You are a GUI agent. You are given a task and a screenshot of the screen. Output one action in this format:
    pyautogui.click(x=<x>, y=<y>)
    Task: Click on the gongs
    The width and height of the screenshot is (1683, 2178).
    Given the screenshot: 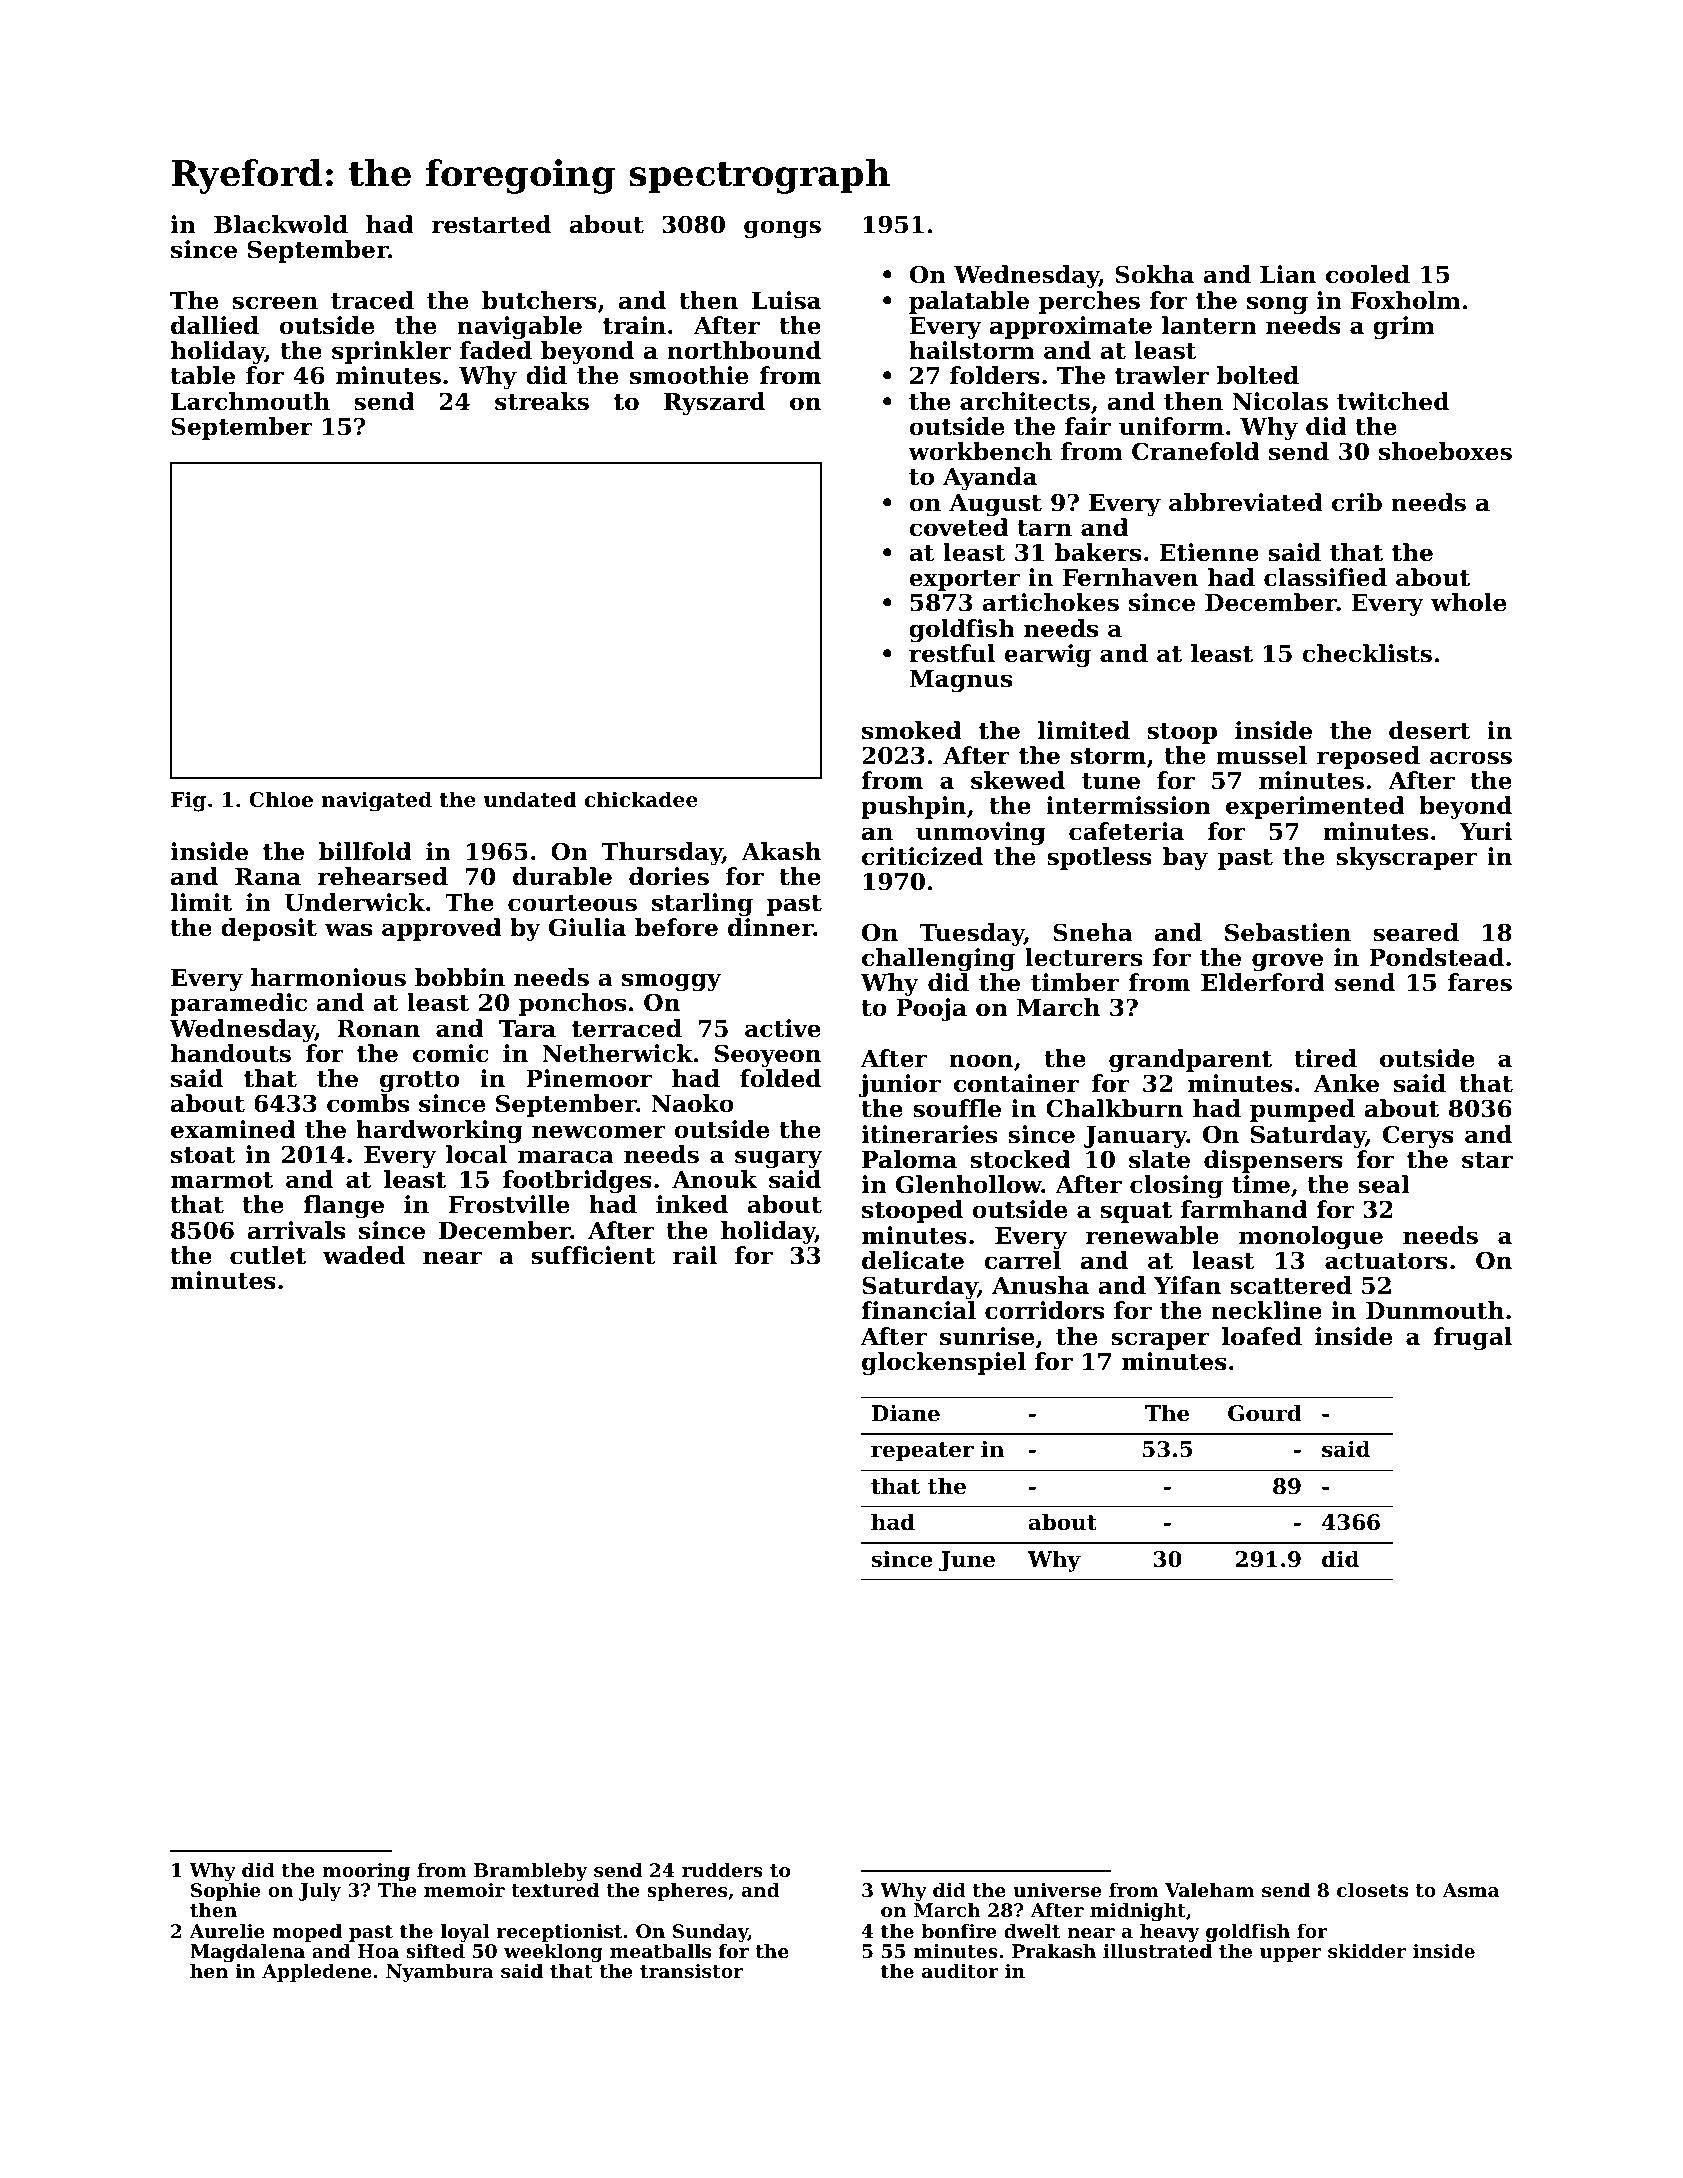 What is the action you would take?
    pyautogui.click(x=782, y=229)
